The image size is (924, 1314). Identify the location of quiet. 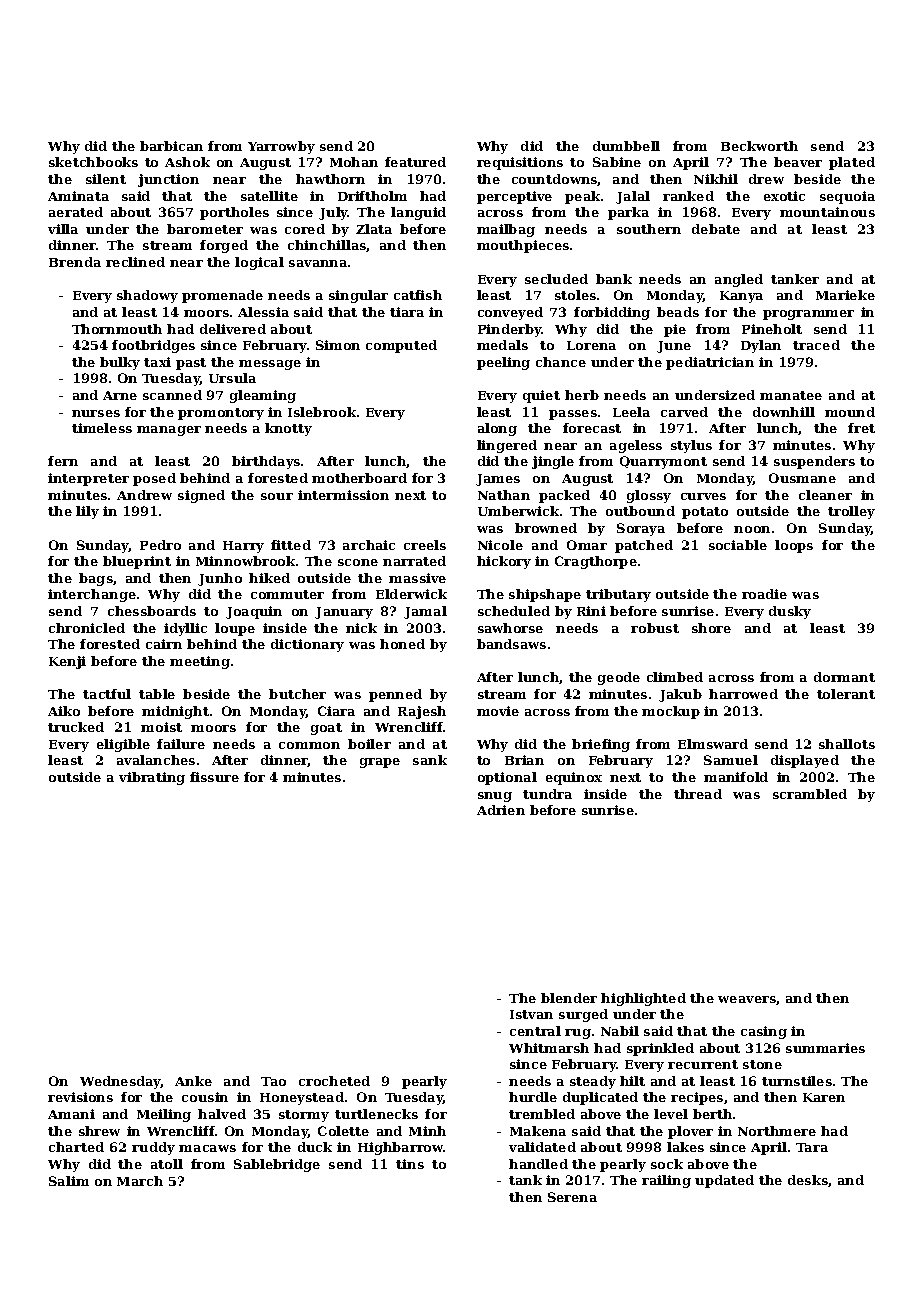
(541, 396).
